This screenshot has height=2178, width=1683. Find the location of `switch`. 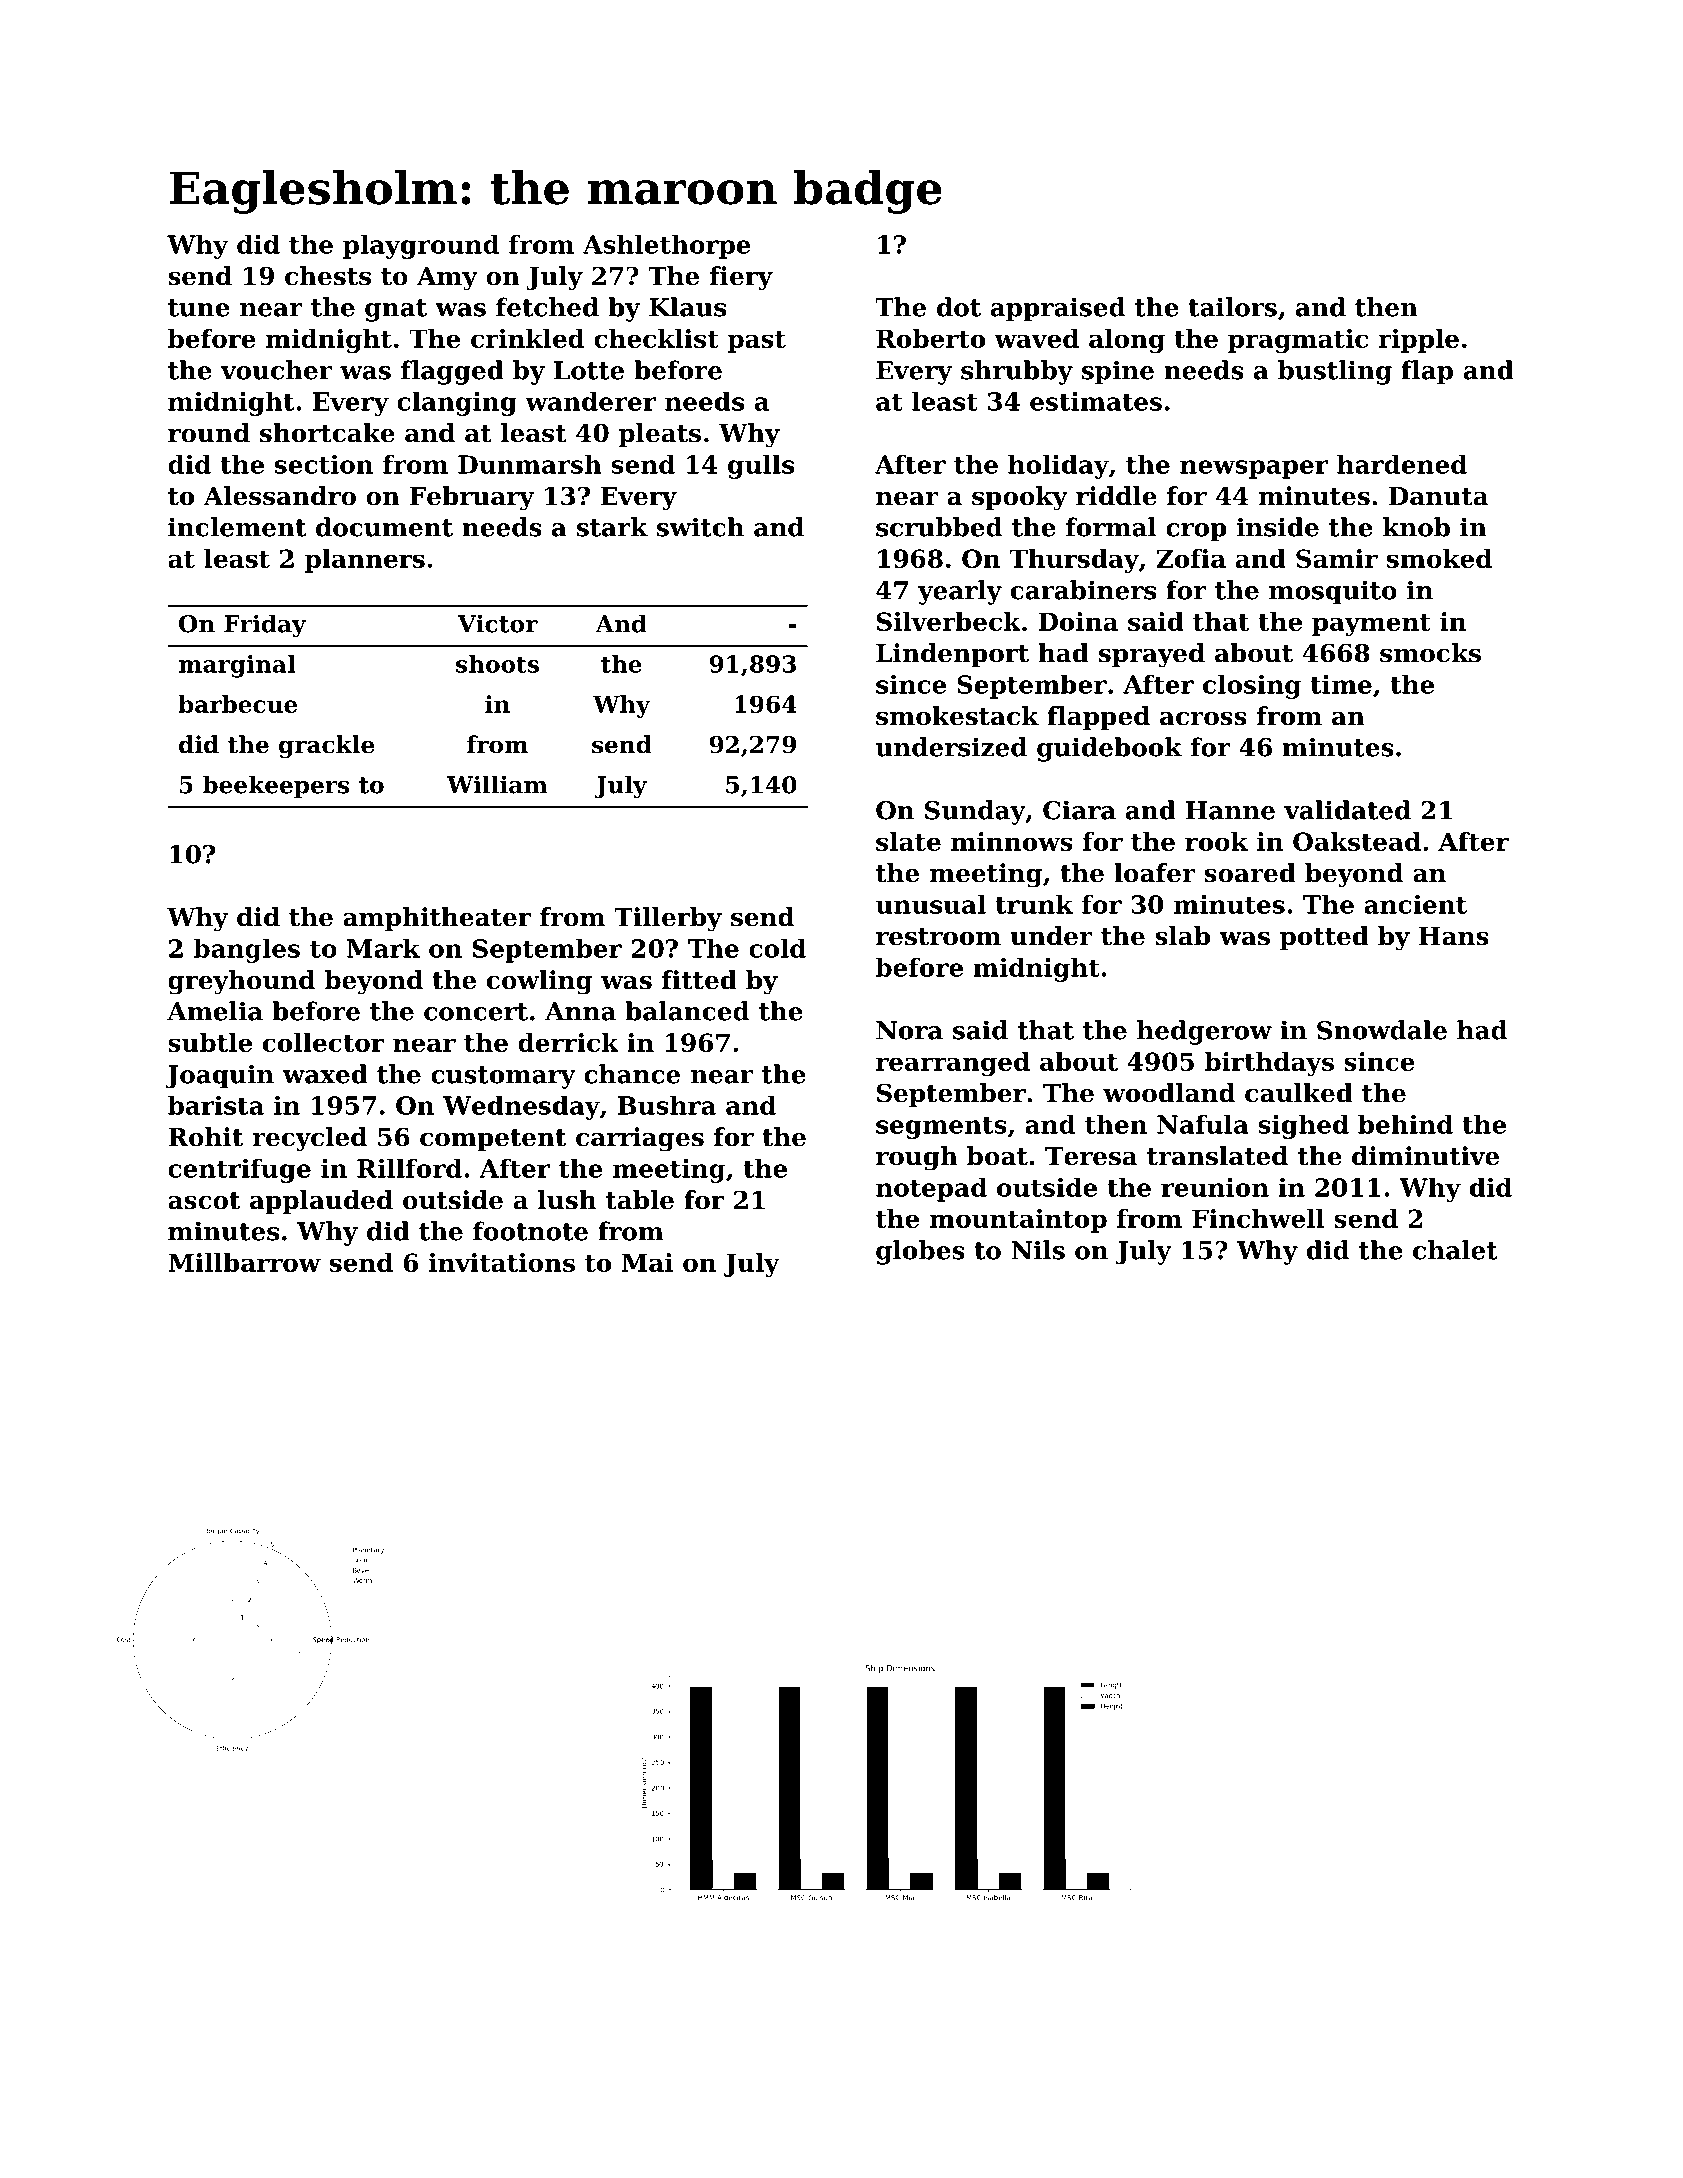

switch is located at coordinates (700, 527).
